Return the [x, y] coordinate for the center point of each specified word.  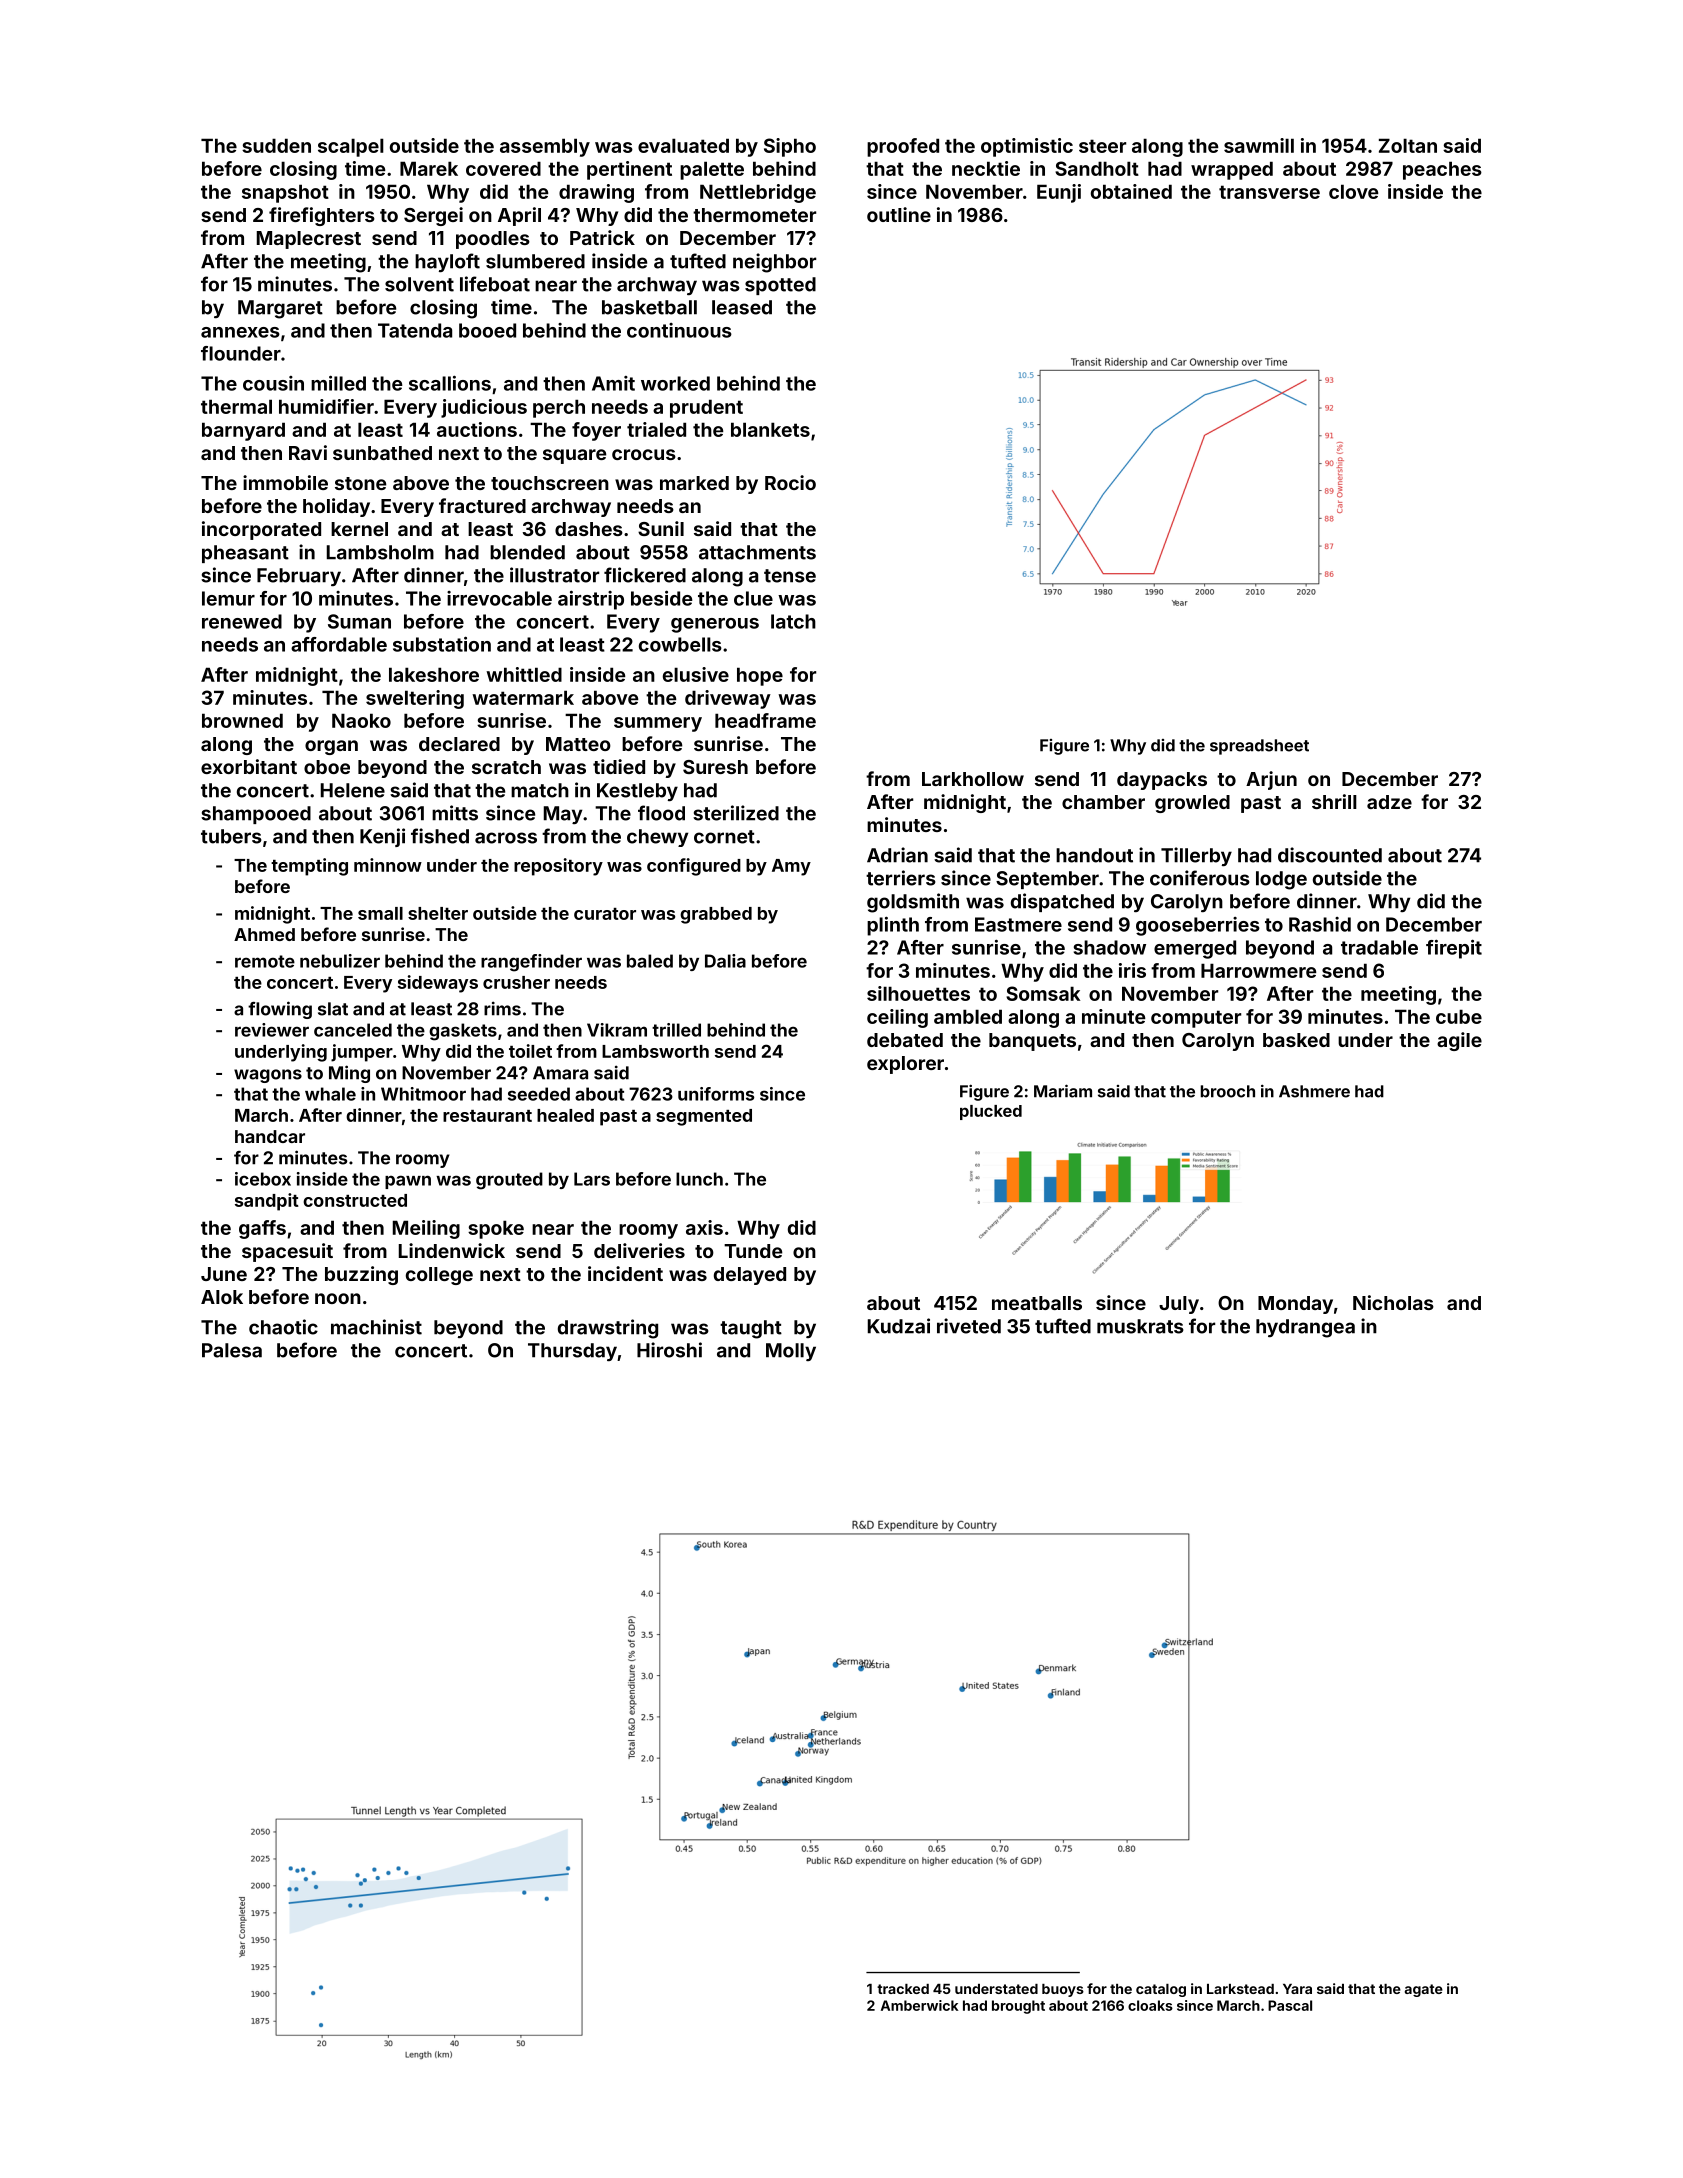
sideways [438, 984]
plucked [991, 1112]
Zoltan [1408, 145]
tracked [903, 1989]
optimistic [1027, 147]
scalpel [351, 147]
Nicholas [1393, 1302]
